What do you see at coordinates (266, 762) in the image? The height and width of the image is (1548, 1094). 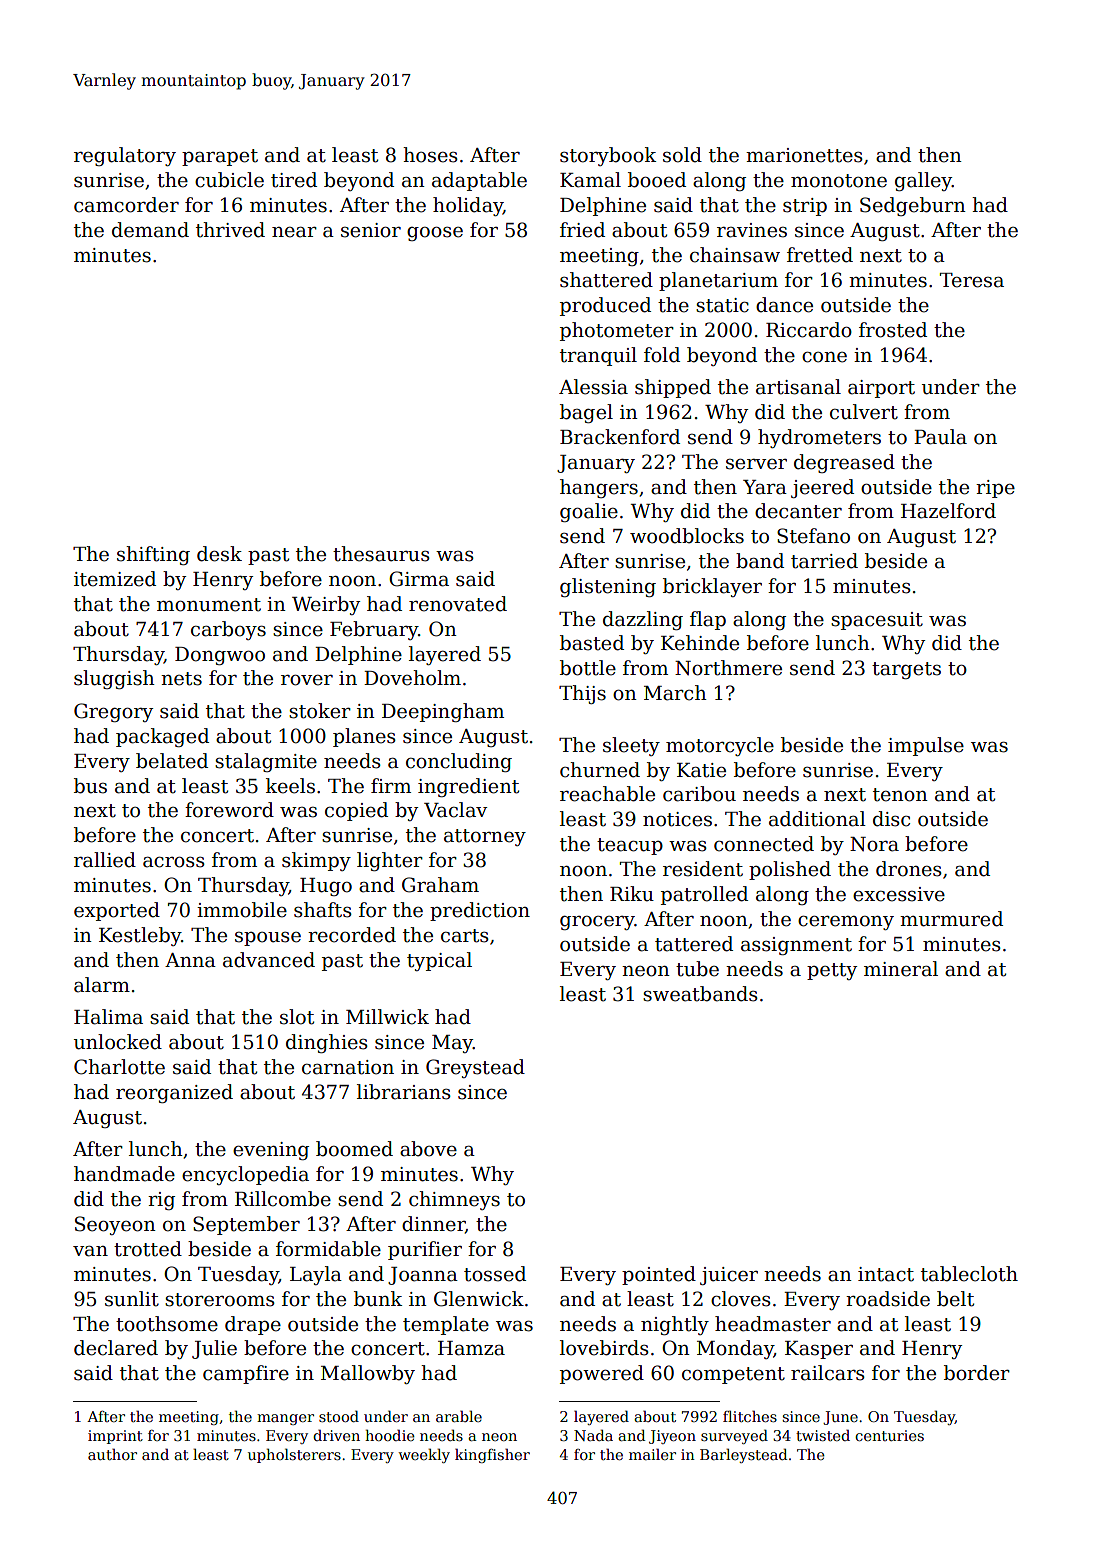 I see `stalagmite` at bounding box center [266, 762].
